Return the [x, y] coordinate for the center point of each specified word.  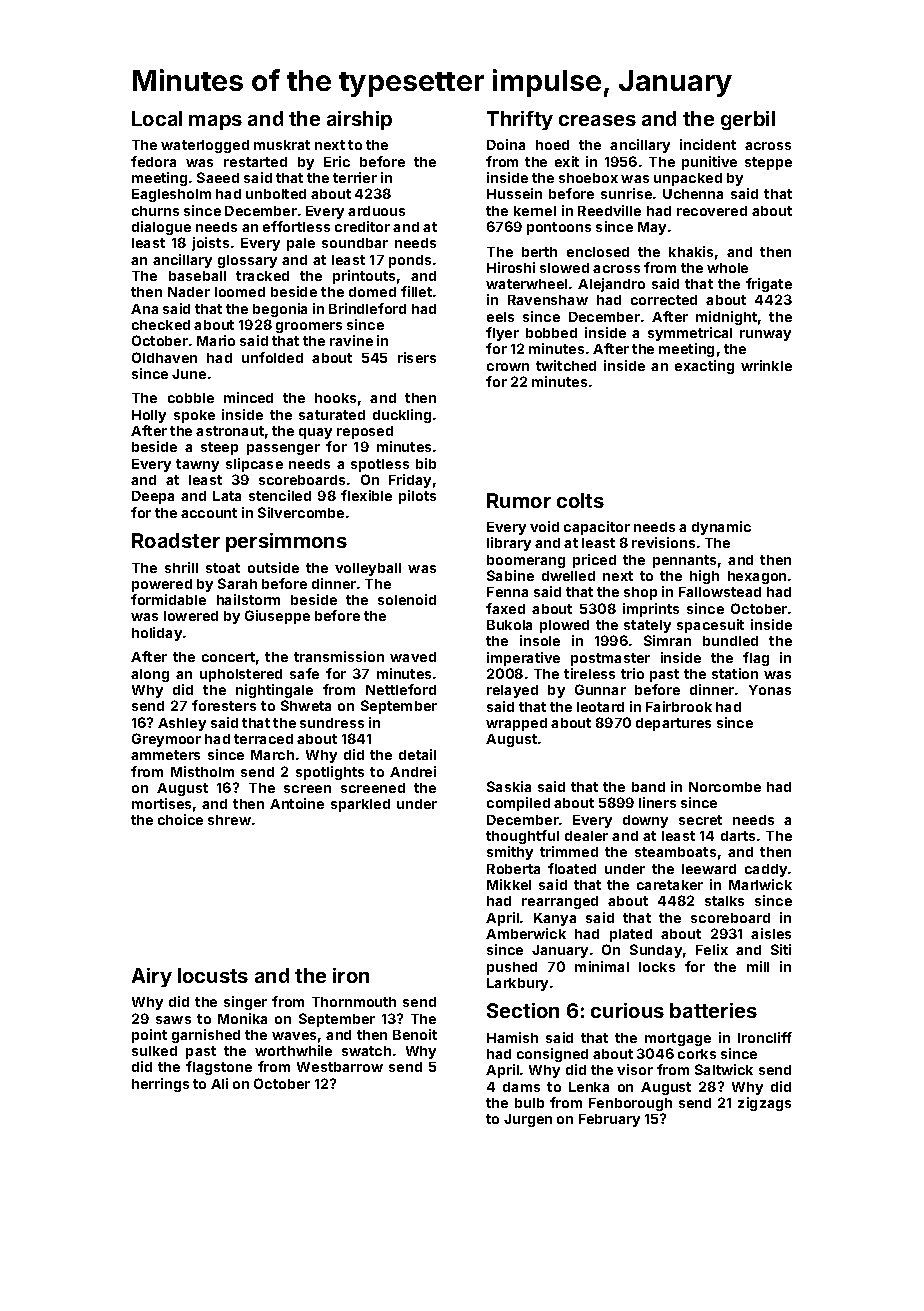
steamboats [675, 852]
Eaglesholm [171, 195]
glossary [247, 261]
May [652, 228]
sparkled [360, 805]
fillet [416, 291]
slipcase [254, 465]
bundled [730, 641]
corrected [664, 300]
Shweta [306, 705]
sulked [154, 1051]
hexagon [757, 577]
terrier [355, 177]
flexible [366, 495]
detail [417, 754]
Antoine [297, 803]
